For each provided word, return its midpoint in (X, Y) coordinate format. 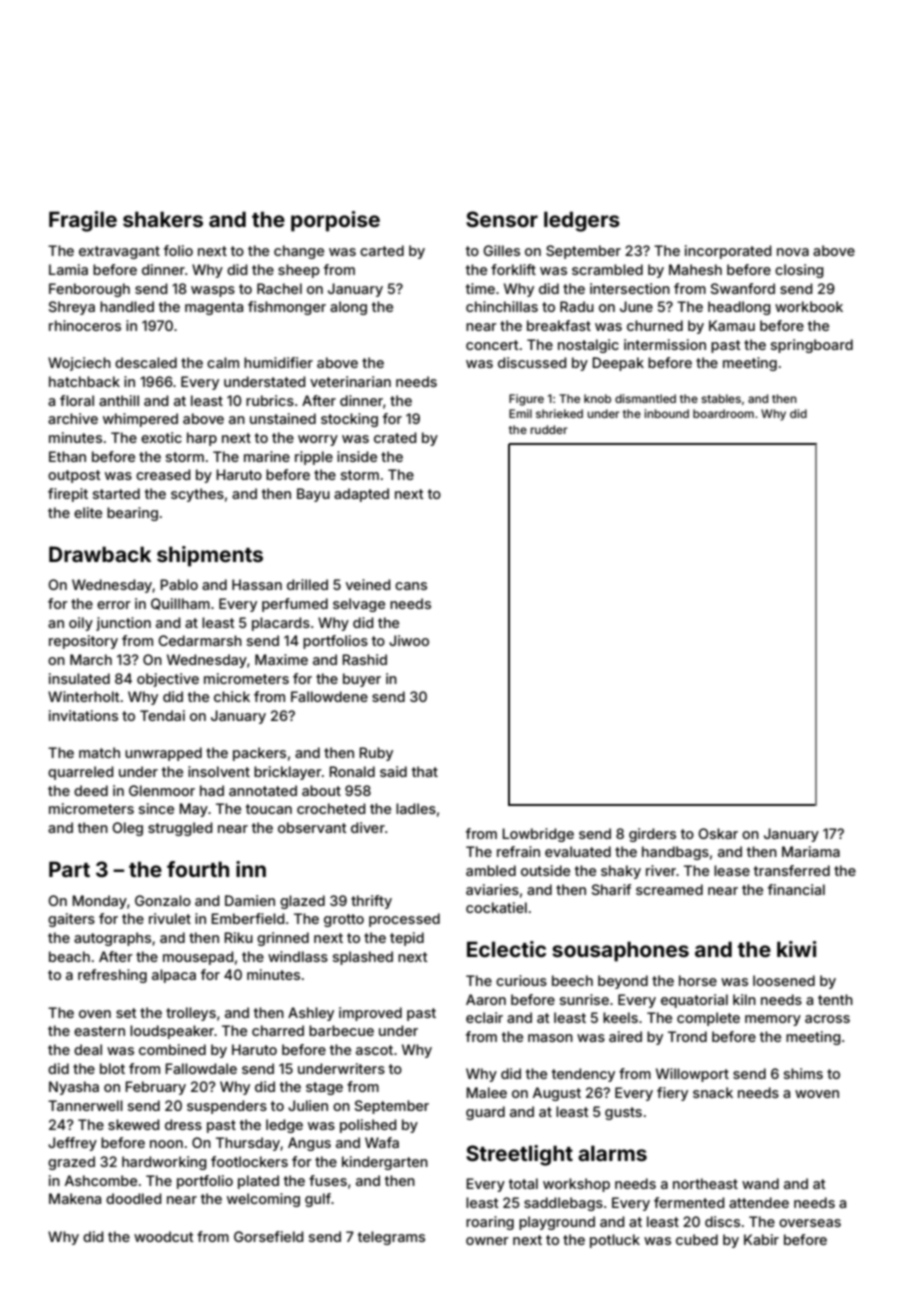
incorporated (728, 252)
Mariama (811, 851)
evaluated (578, 851)
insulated (79, 678)
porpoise (335, 221)
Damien (250, 900)
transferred (792, 870)
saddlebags (563, 1204)
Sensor (502, 219)
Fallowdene (329, 696)
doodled (134, 1198)
